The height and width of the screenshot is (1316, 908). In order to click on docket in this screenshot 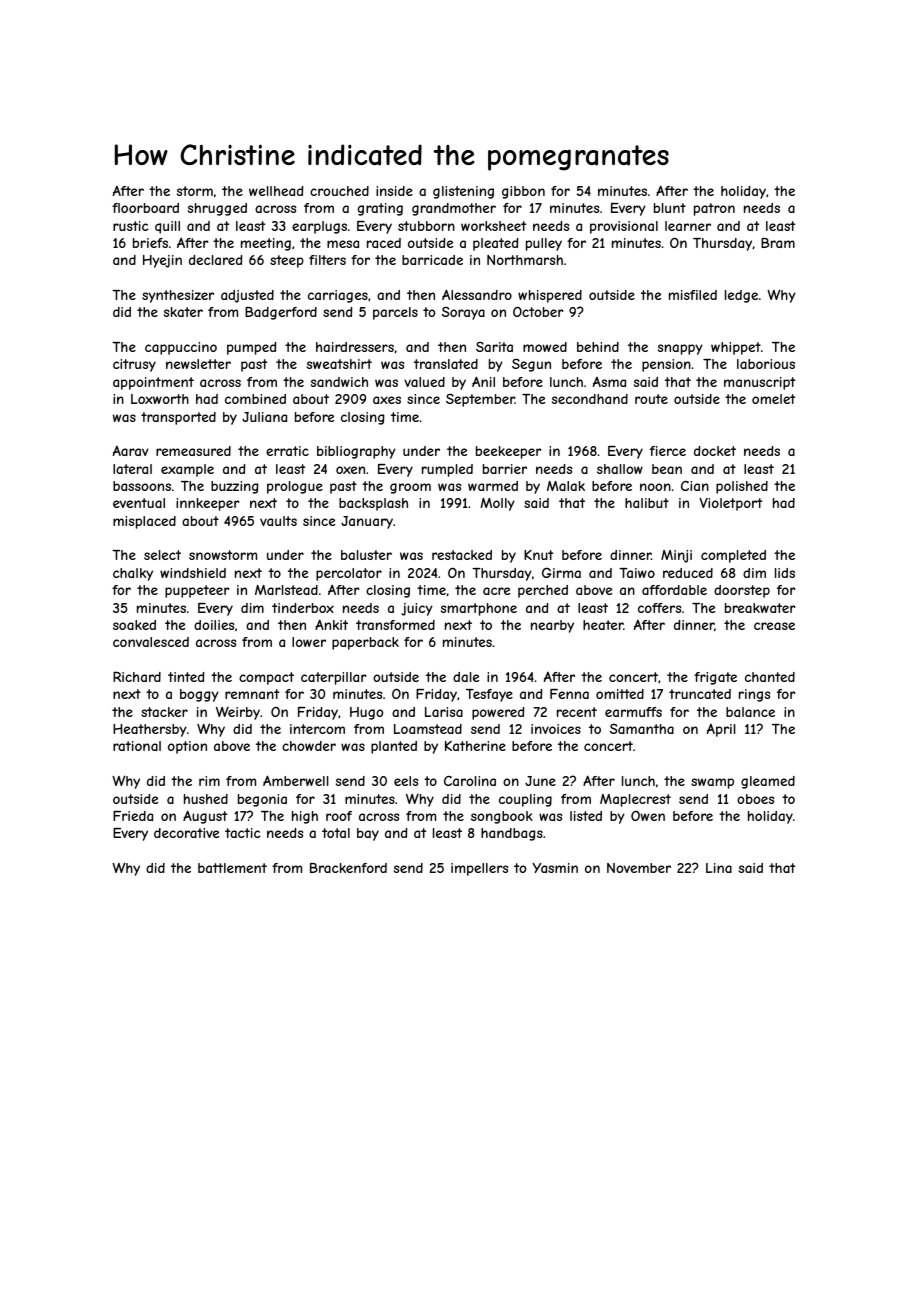, I will do `click(715, 451)`.
